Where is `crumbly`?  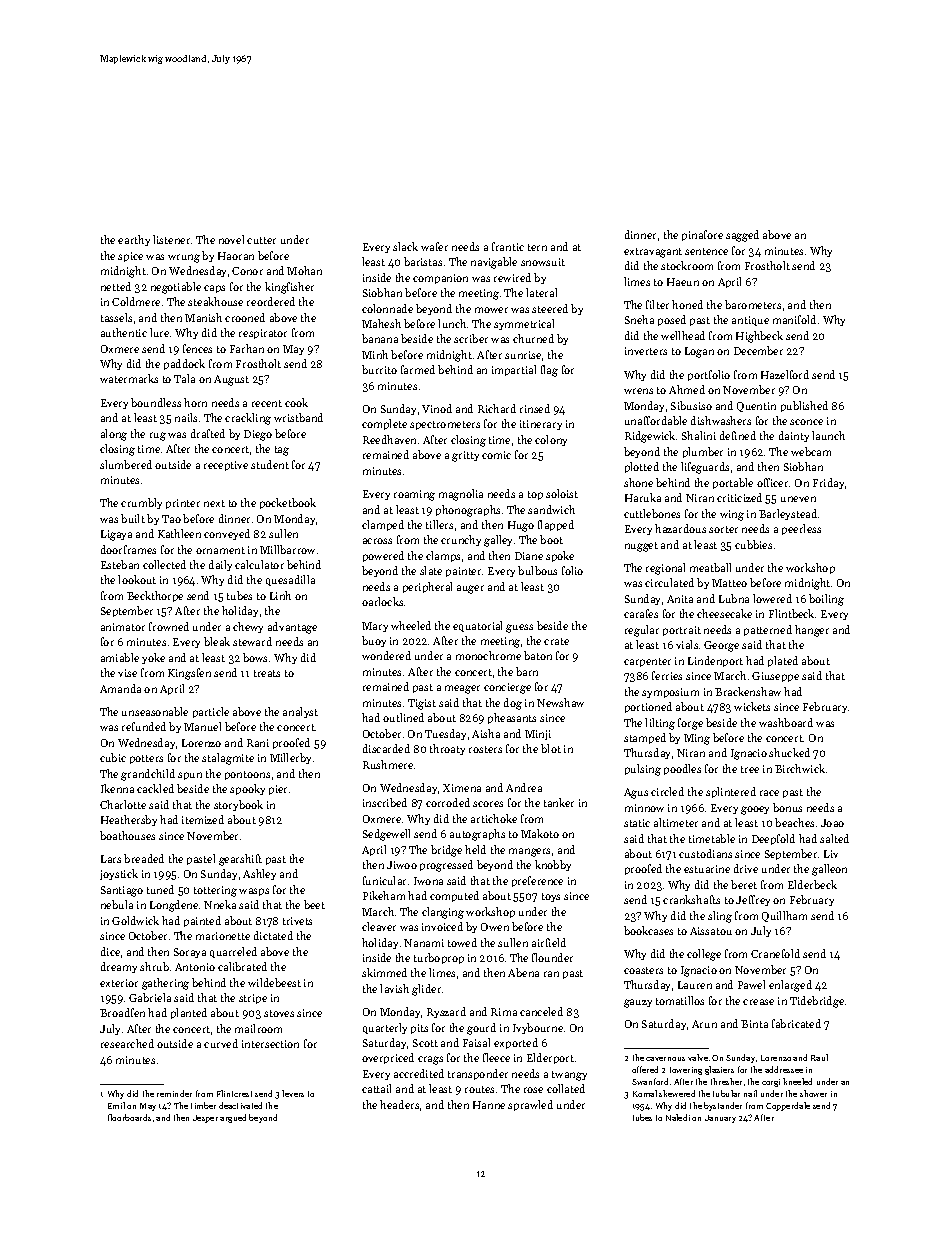 crumbly is located at coordinates (141, 503).
